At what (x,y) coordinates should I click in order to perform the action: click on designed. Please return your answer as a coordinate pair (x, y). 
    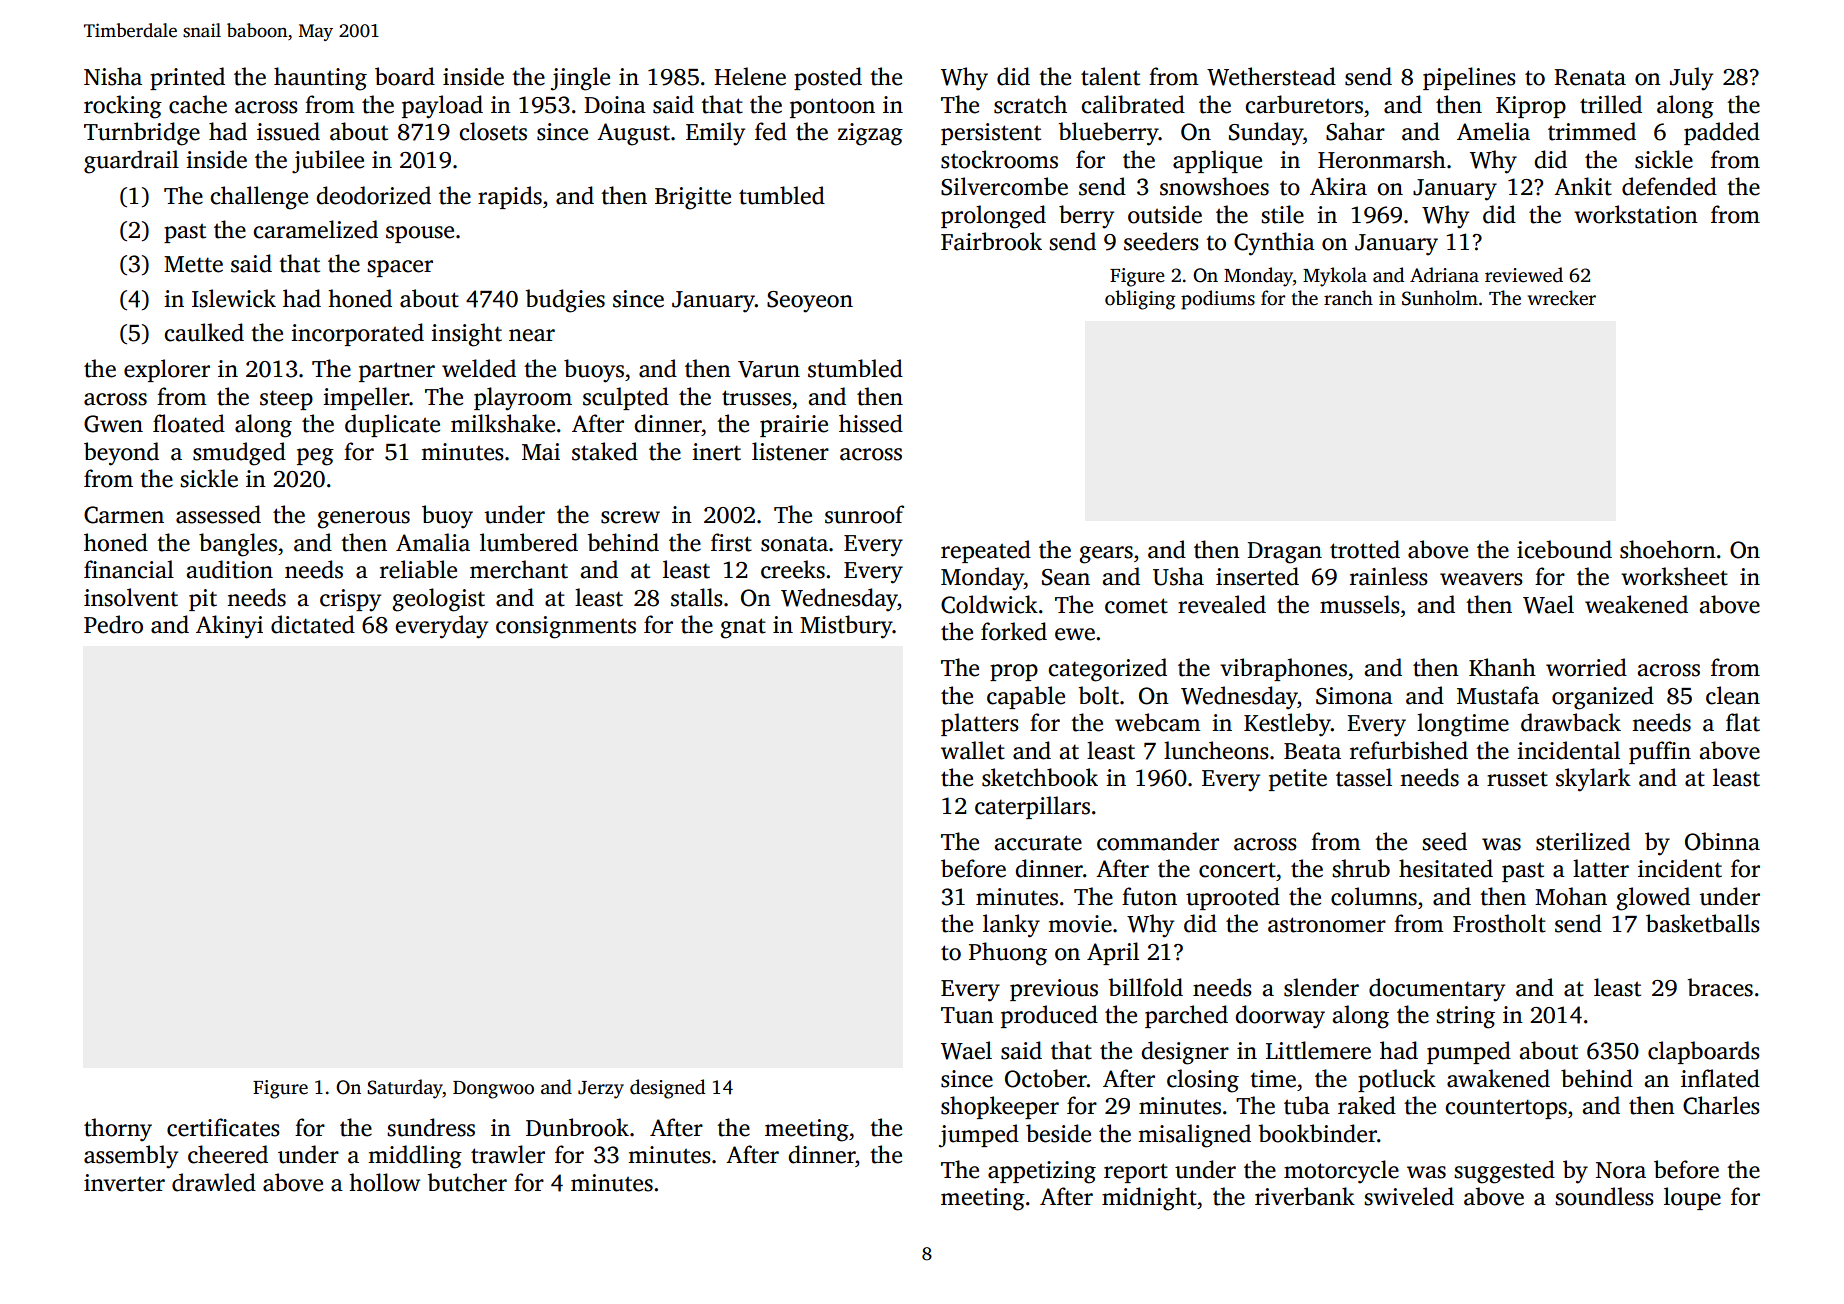
    Looking at the image, I should click on (667, 1089).
